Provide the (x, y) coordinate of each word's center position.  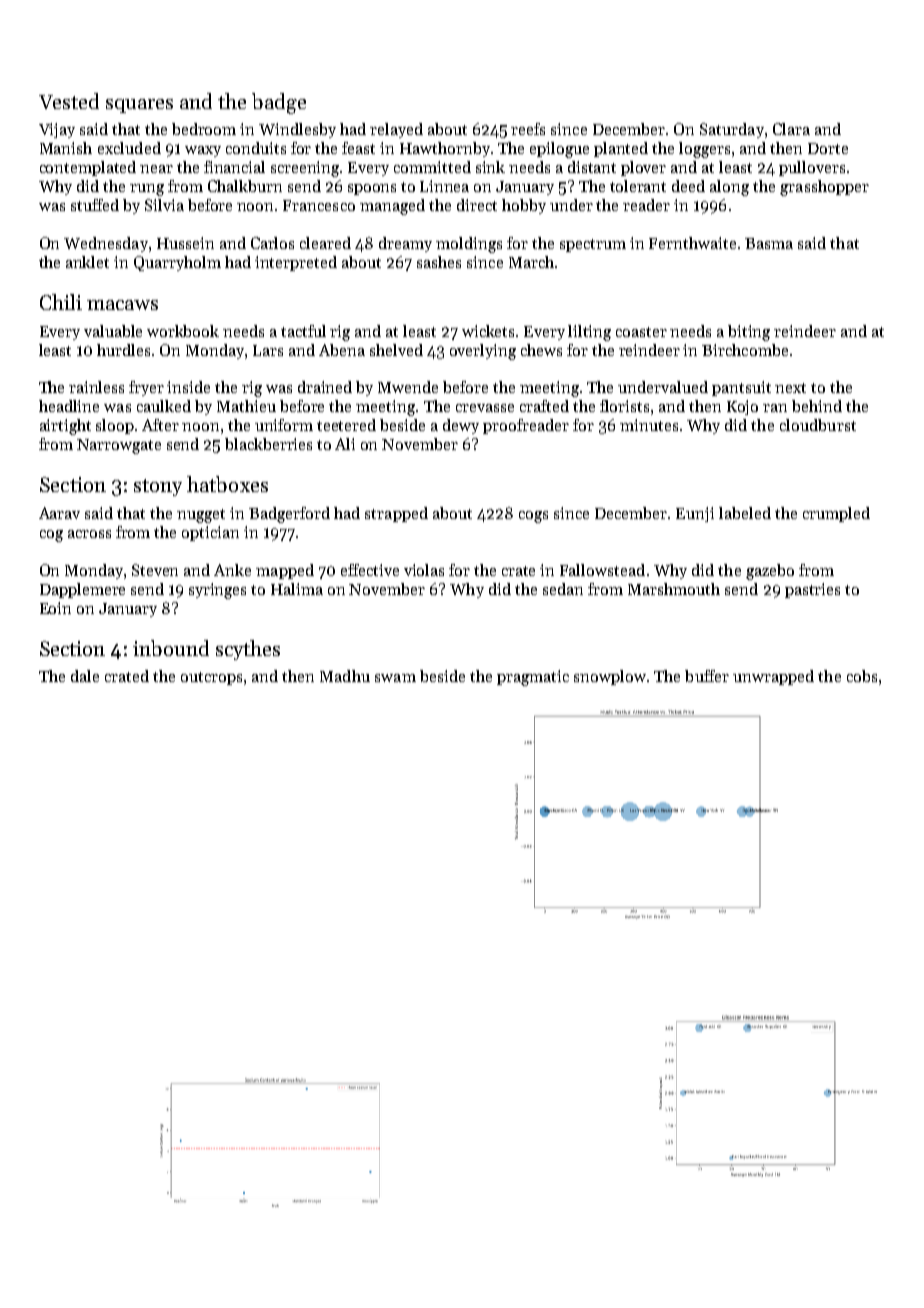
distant (592, 167)
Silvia (164, 205)
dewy (461, 426)
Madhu (345, 676)
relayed (396, 130)
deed (688, 186)
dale (85, 676)
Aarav (59, 513)
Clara (791, 129)
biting (749, 333)
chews (541, 350)
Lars (268, 350)
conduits (256, 148)
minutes (649, 425)
